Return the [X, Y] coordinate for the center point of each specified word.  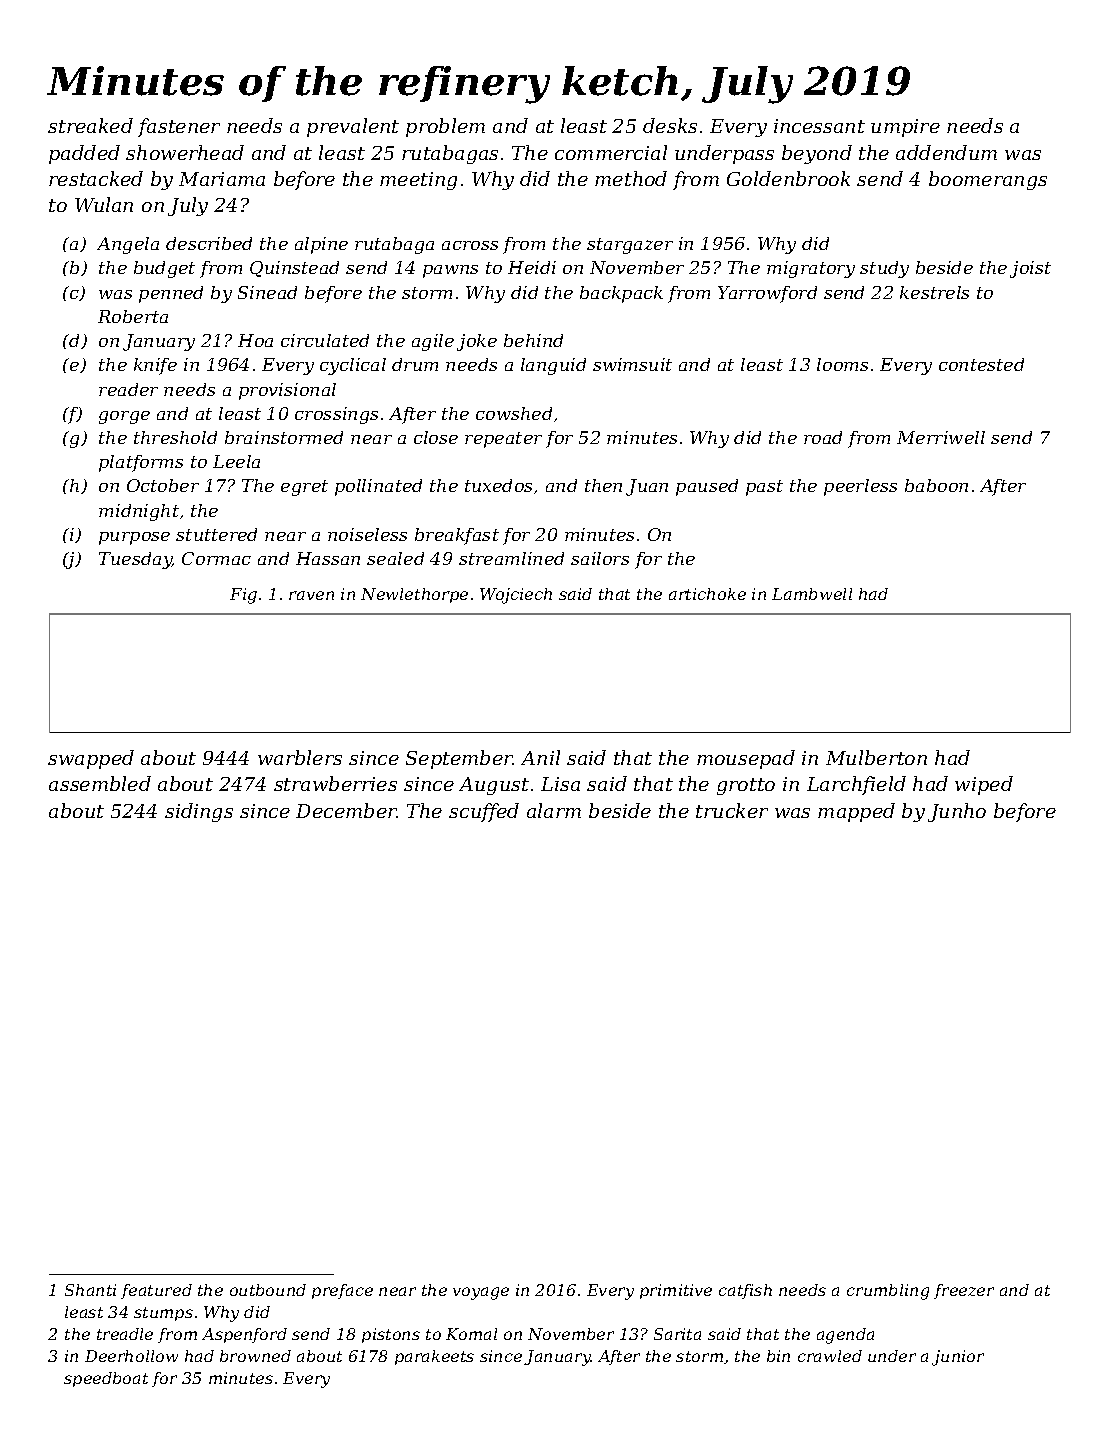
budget [164, 269]
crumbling [888, 1292]
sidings [199, 812]
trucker [732, 810]
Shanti [90, 1290]
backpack [621, 294]
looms [842, 364]
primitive [676, 1291]
